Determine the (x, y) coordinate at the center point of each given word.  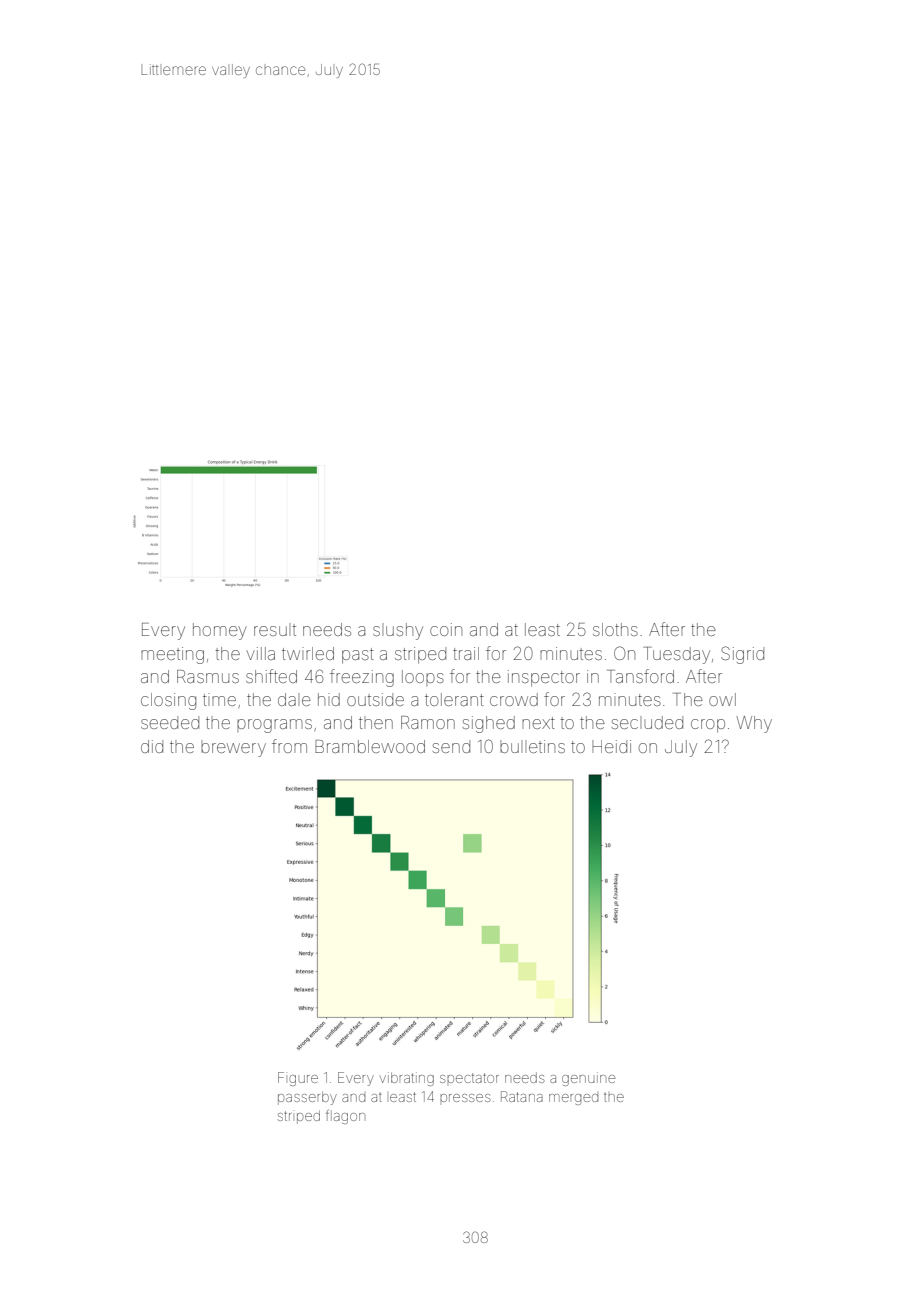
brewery (233, 750)
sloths (615, 629)
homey (220, 631)
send (451, 746)
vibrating (406, 1079)
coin (446, 629)
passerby (307, 1098)
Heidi (611, 746)
